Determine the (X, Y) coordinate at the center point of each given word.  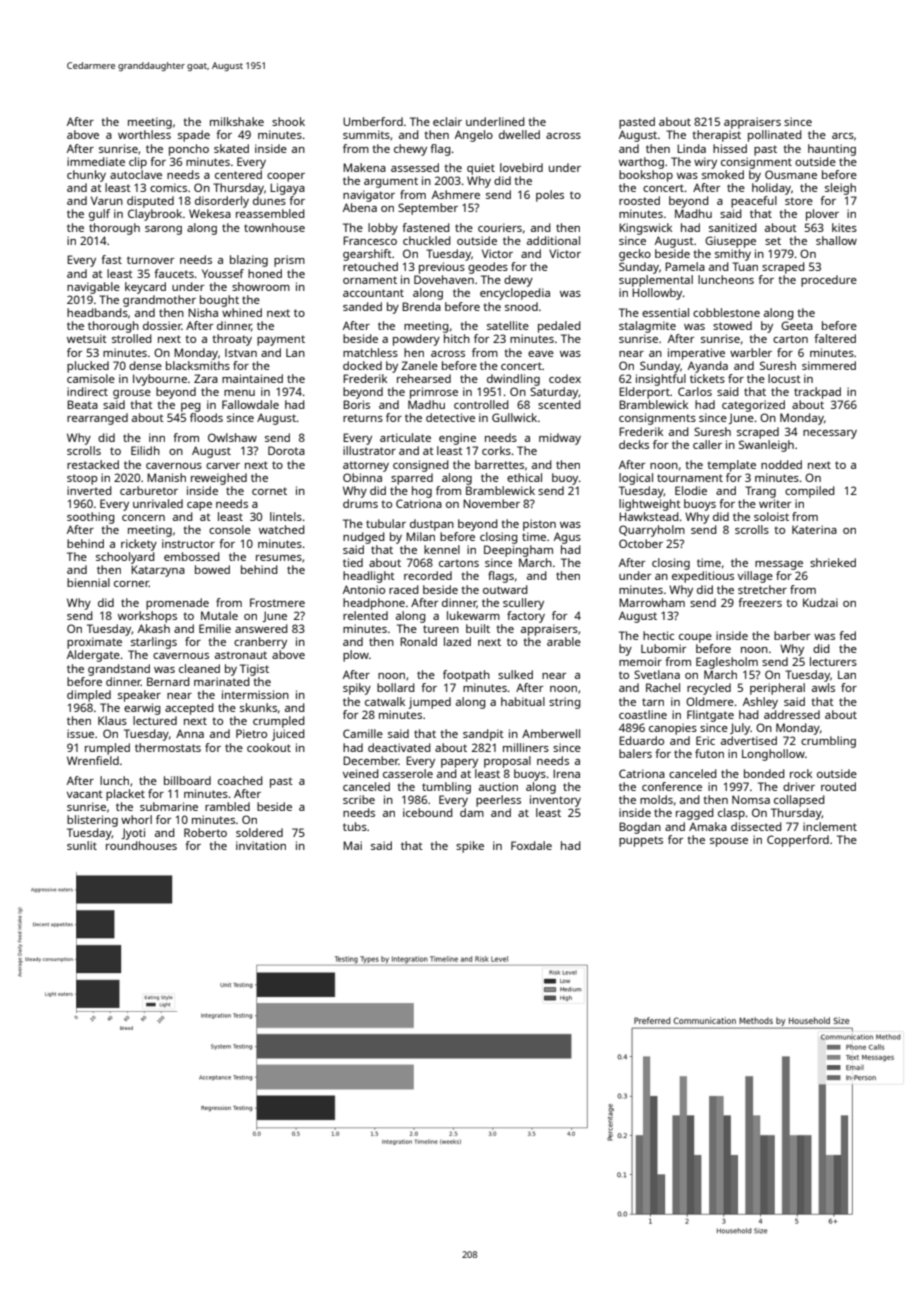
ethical (524, 477)
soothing (91, 518)
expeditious (703, 577)
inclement (830, 826)
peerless (498, 801)
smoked (723, 174)
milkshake (237, 121)
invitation (261, 845)
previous (442, 268)
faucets (174, 273)
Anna (190, 734)
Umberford (373, 121)
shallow (836, 240)
